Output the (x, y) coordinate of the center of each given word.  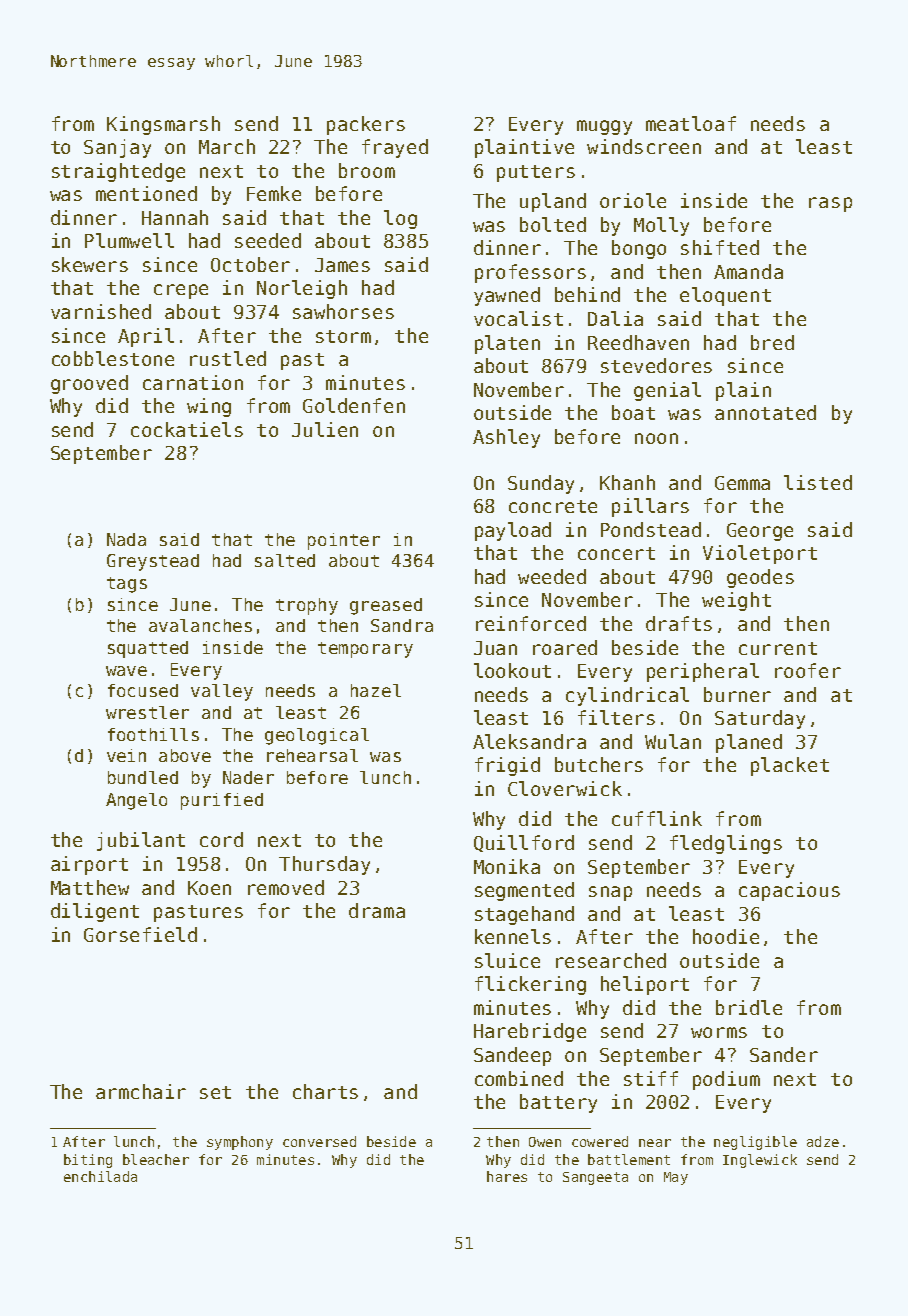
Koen (209, 888)
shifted (720, 247)
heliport (645, 985)
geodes (760, 578)
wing (209, 407)
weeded (552, 576)
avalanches (200, 625)
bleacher (156, 1159)
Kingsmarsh (163, 125)
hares (507, 1176)
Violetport (760, 554)
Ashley (506, 438)
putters (536, 173)
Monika (507, 866)
